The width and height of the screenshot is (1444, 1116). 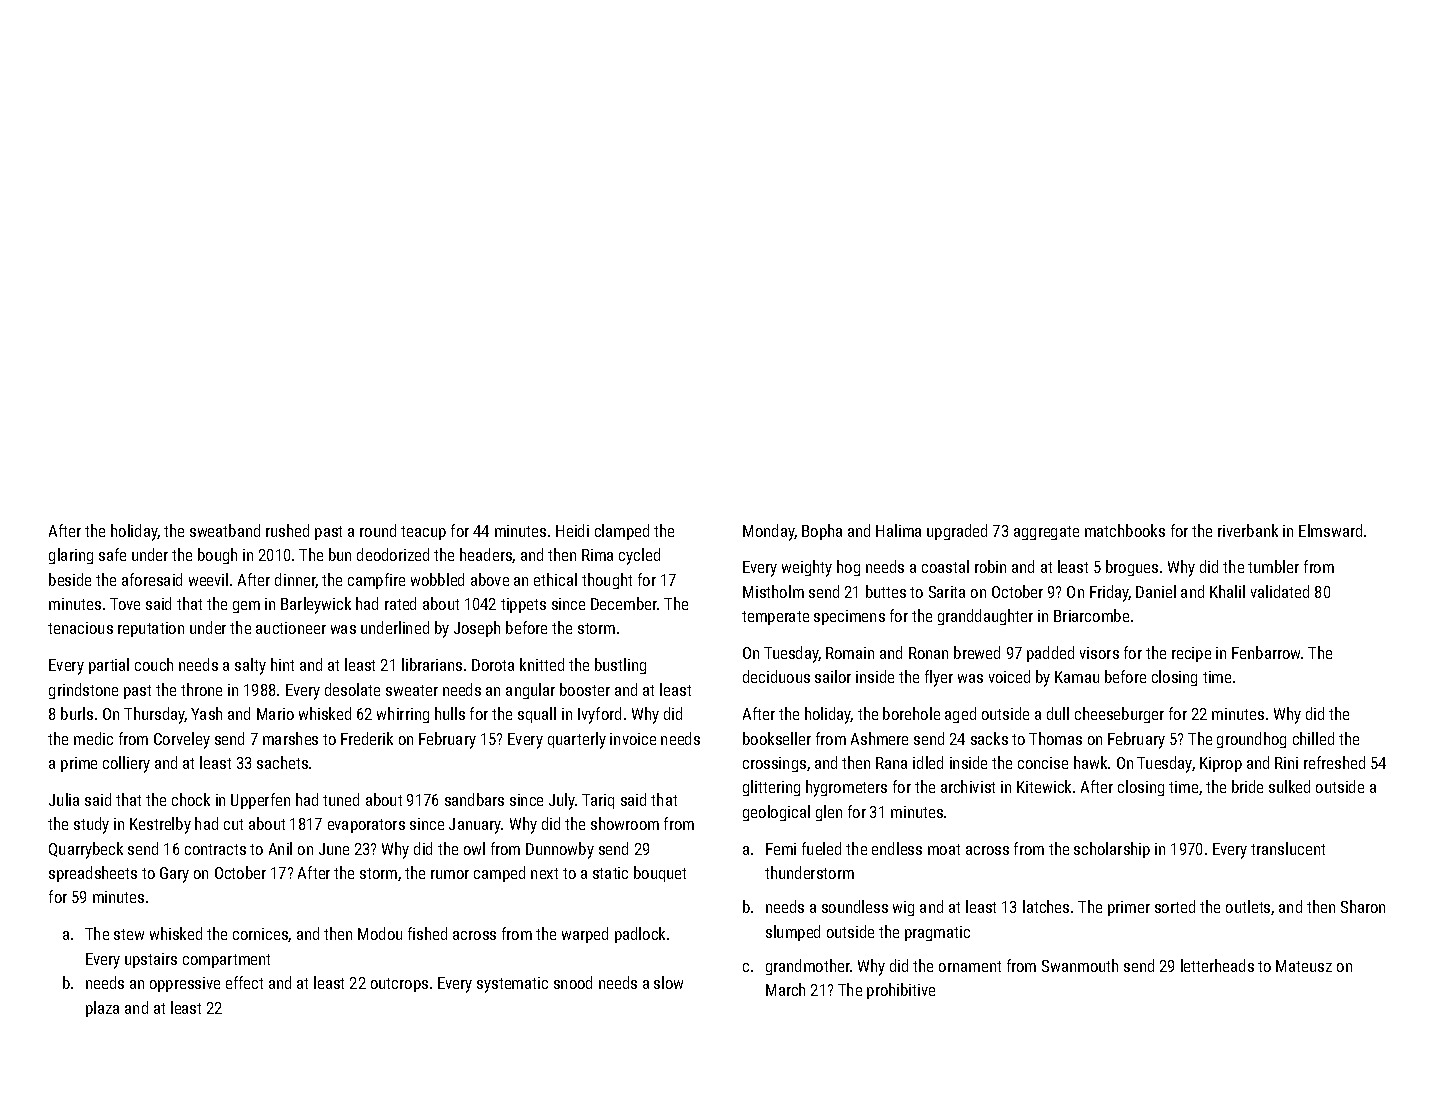 What do you see at coordinates (898, 530) in the screenshot?
I see `Halima` at bounding box center [898, 530].
